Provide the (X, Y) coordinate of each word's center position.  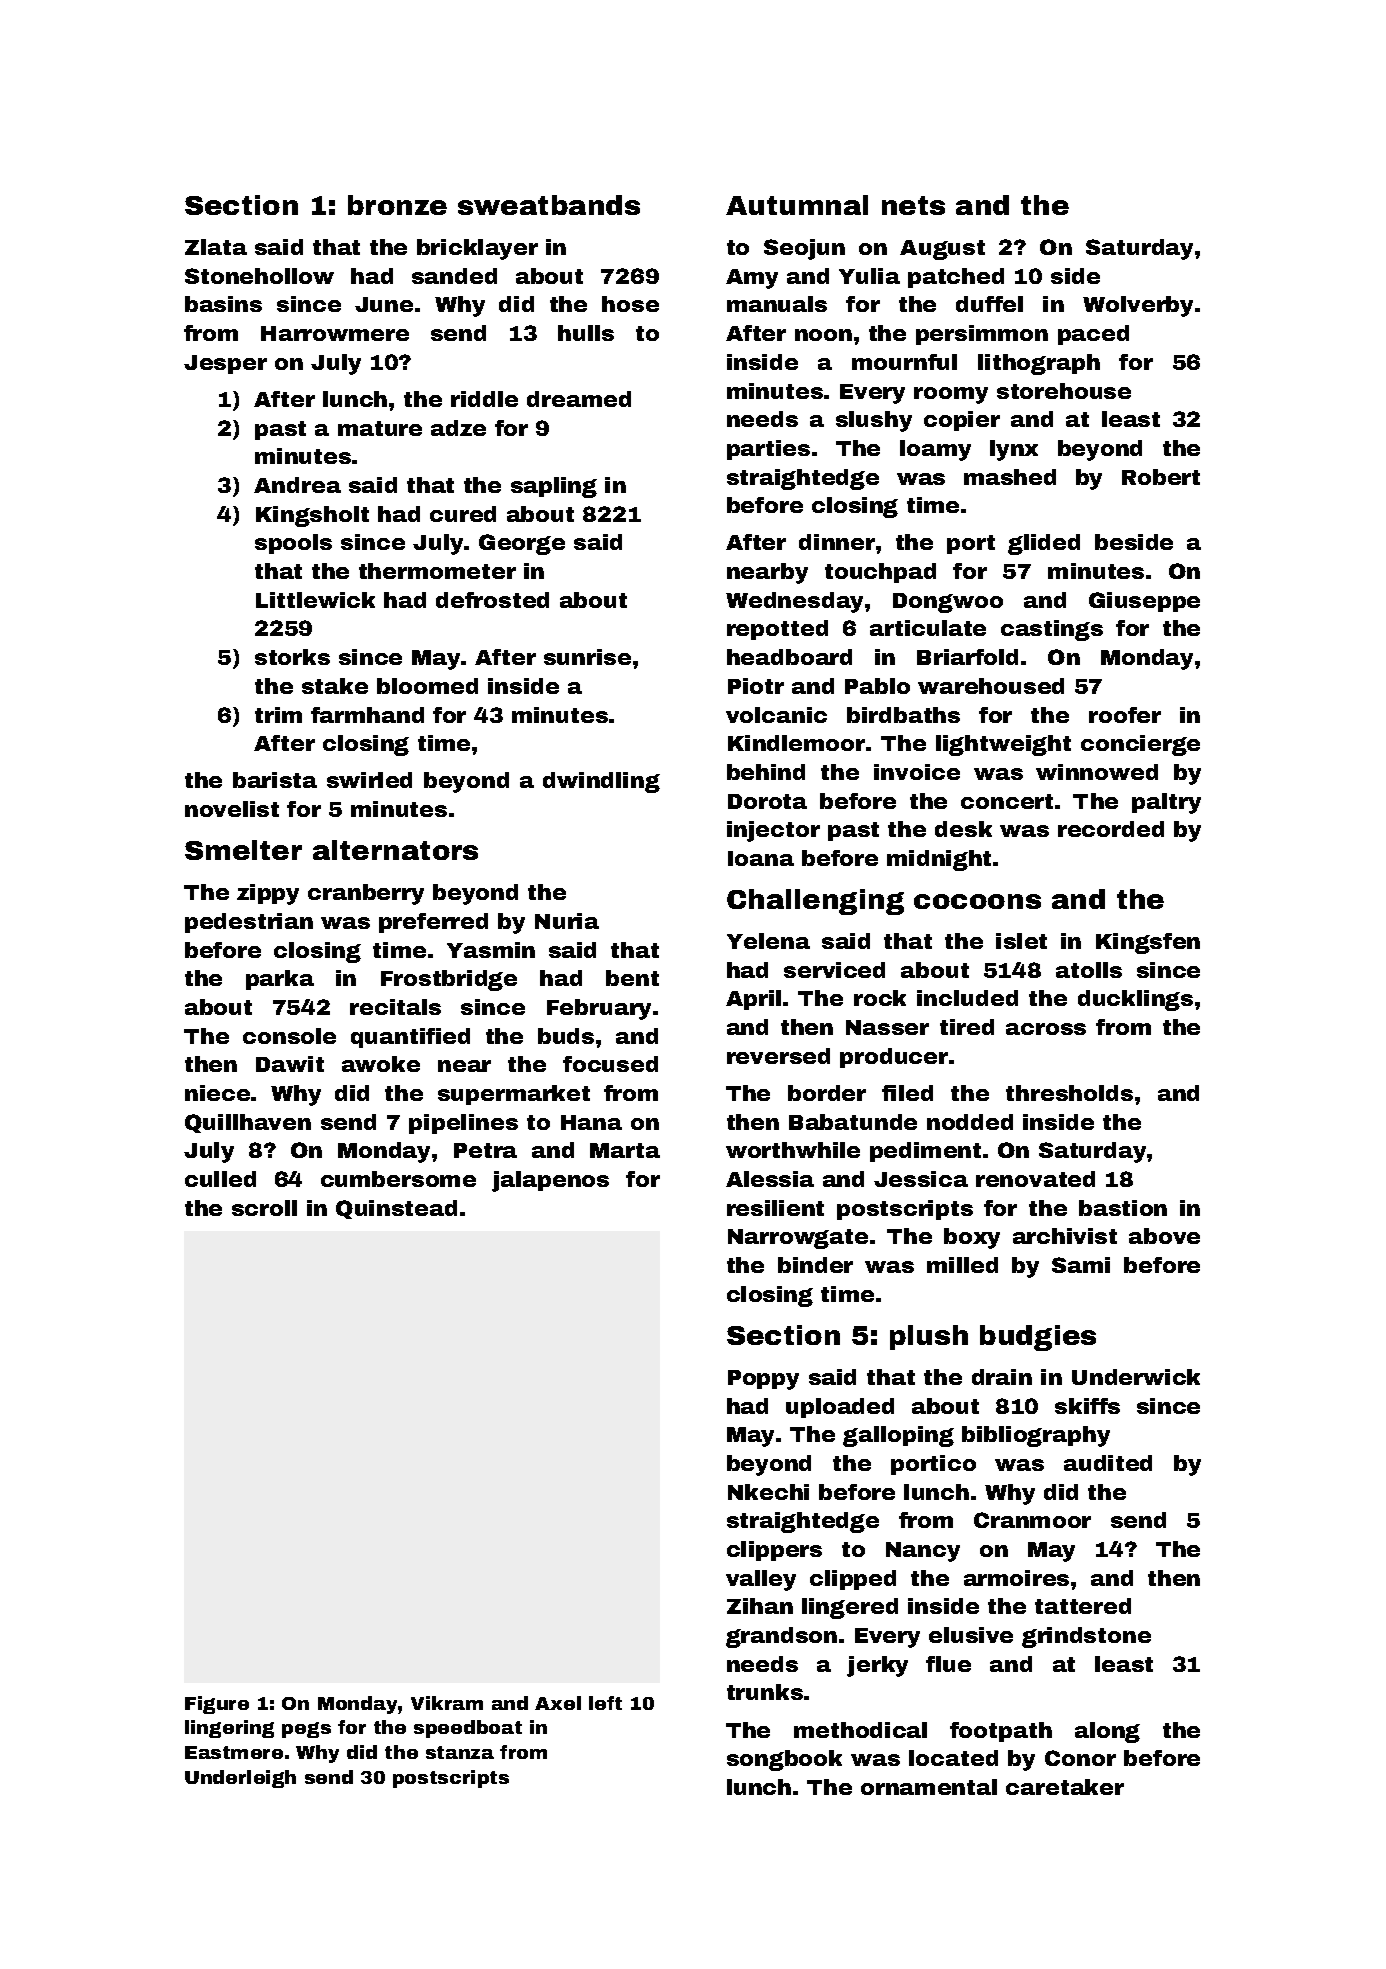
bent (632, 978)
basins (223, 304)
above (1164, 1236)
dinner (837, 542)
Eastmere (234, 1752)
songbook (784, 1760)
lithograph (1039, 364)
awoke (381, 1064)
